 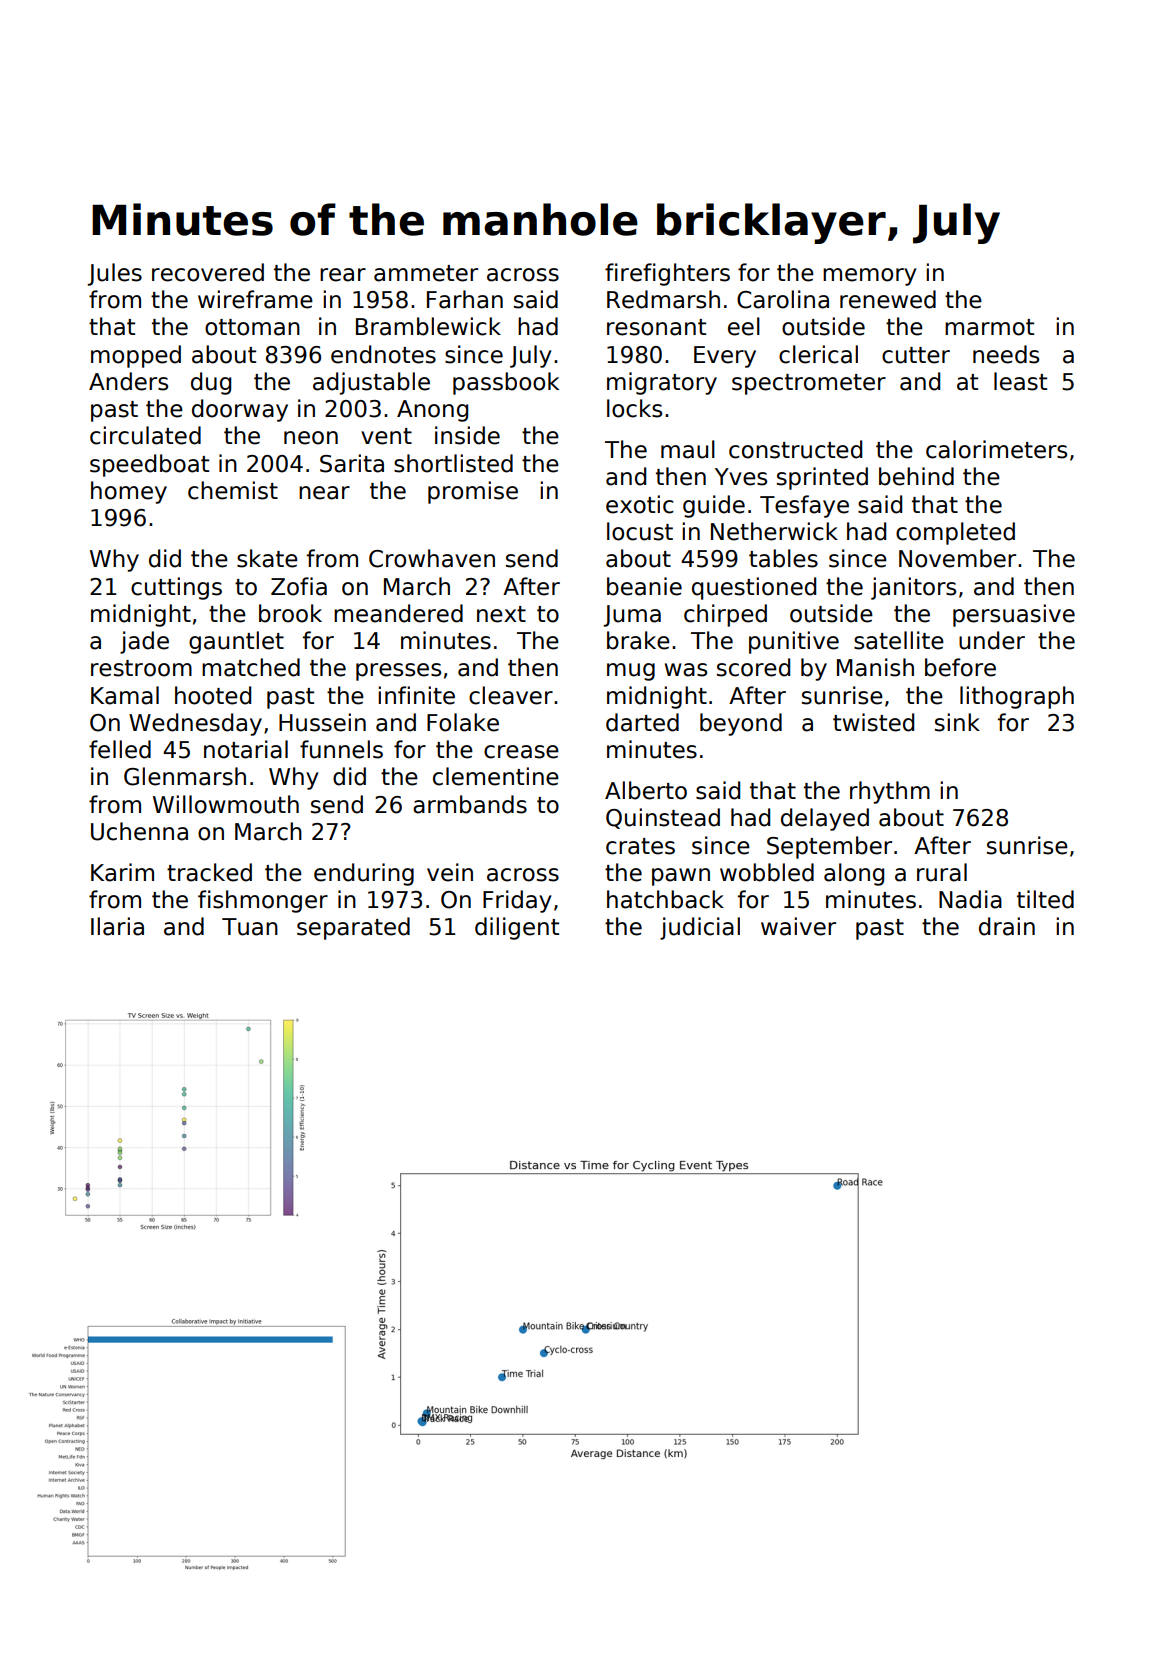 I want to click on wireframe, so click(x=255, y=299).
